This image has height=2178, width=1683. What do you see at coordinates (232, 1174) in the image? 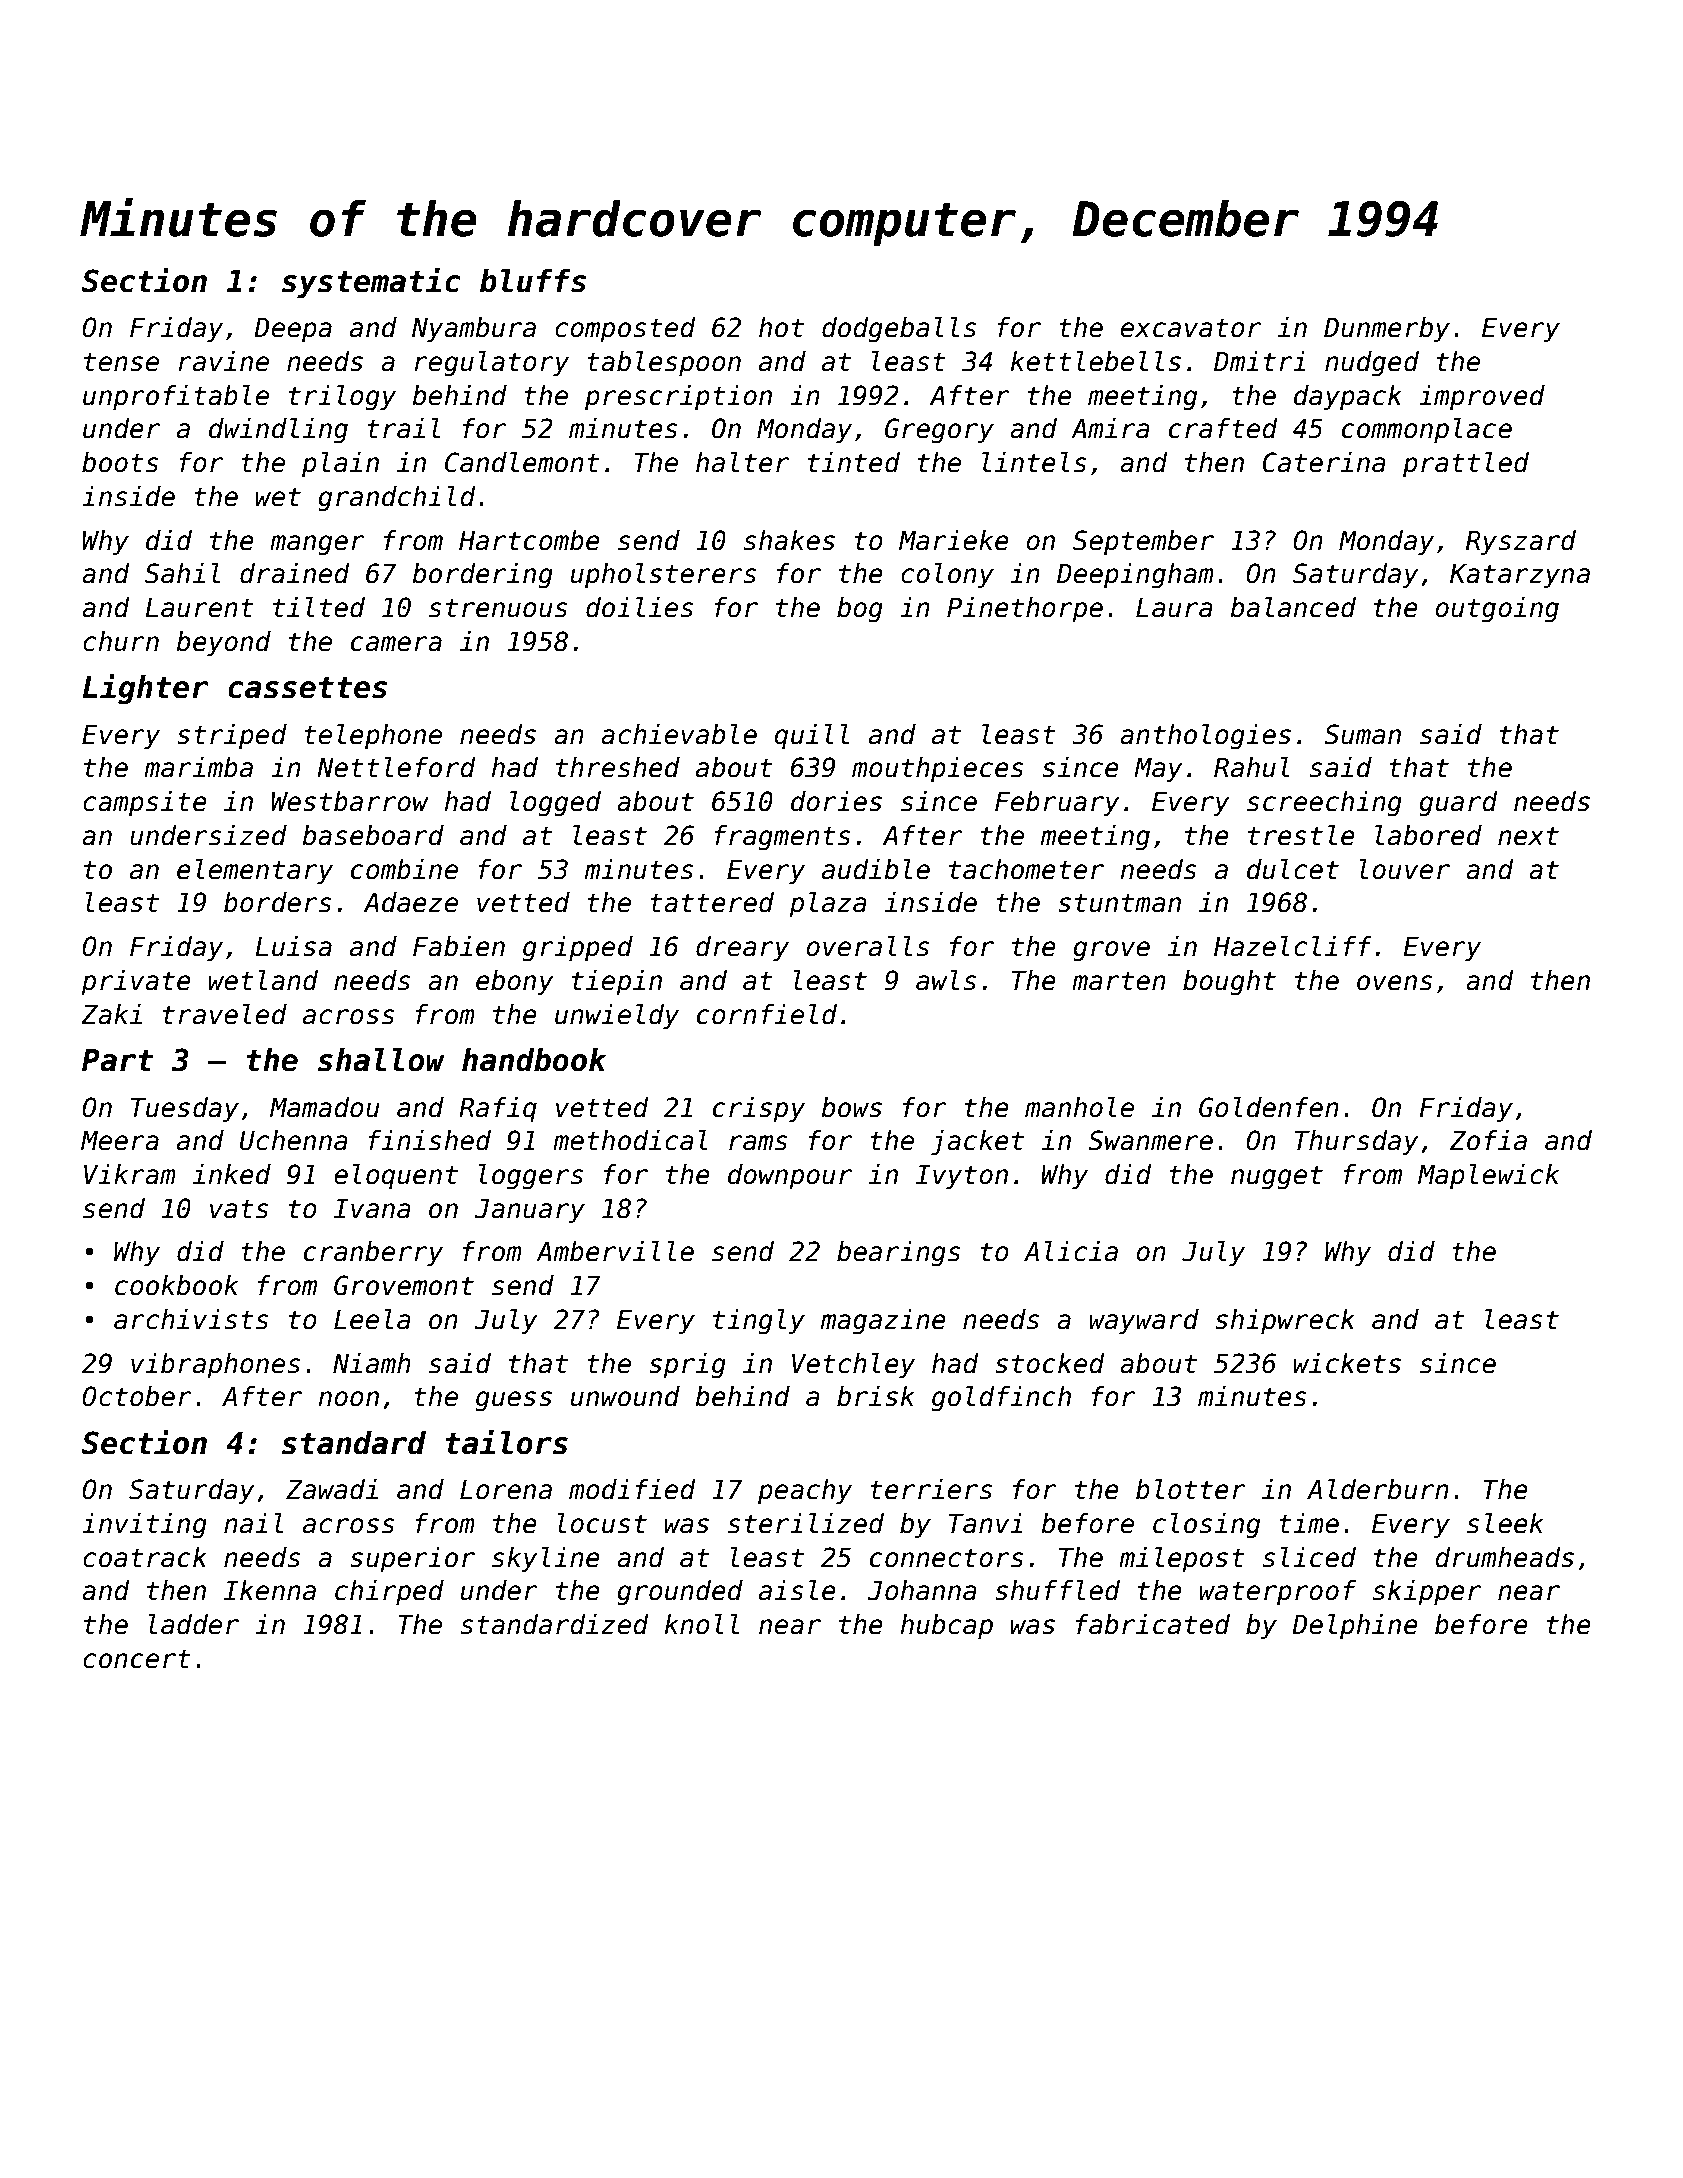
I see `inked` at bounding box center [232, 1174].
